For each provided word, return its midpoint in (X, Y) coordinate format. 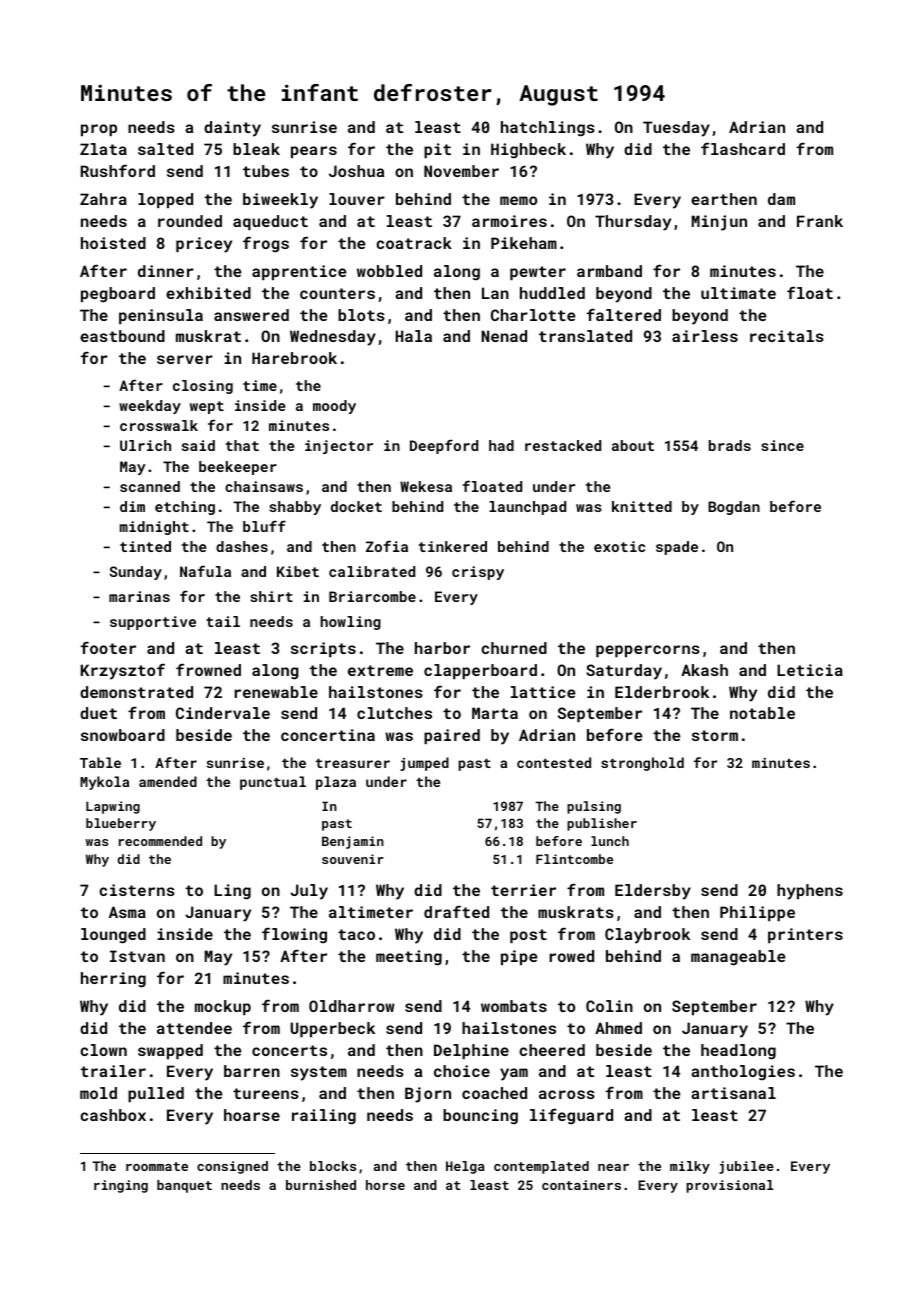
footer (108, 647)
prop (99, 130)
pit (437, 150)
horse (385, 1185)
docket (356, 506)
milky (690, 1167)
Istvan (137, 956)
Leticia (810, 670)
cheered (552, 1050)
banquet (184, 1186)
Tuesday (676, 129)
